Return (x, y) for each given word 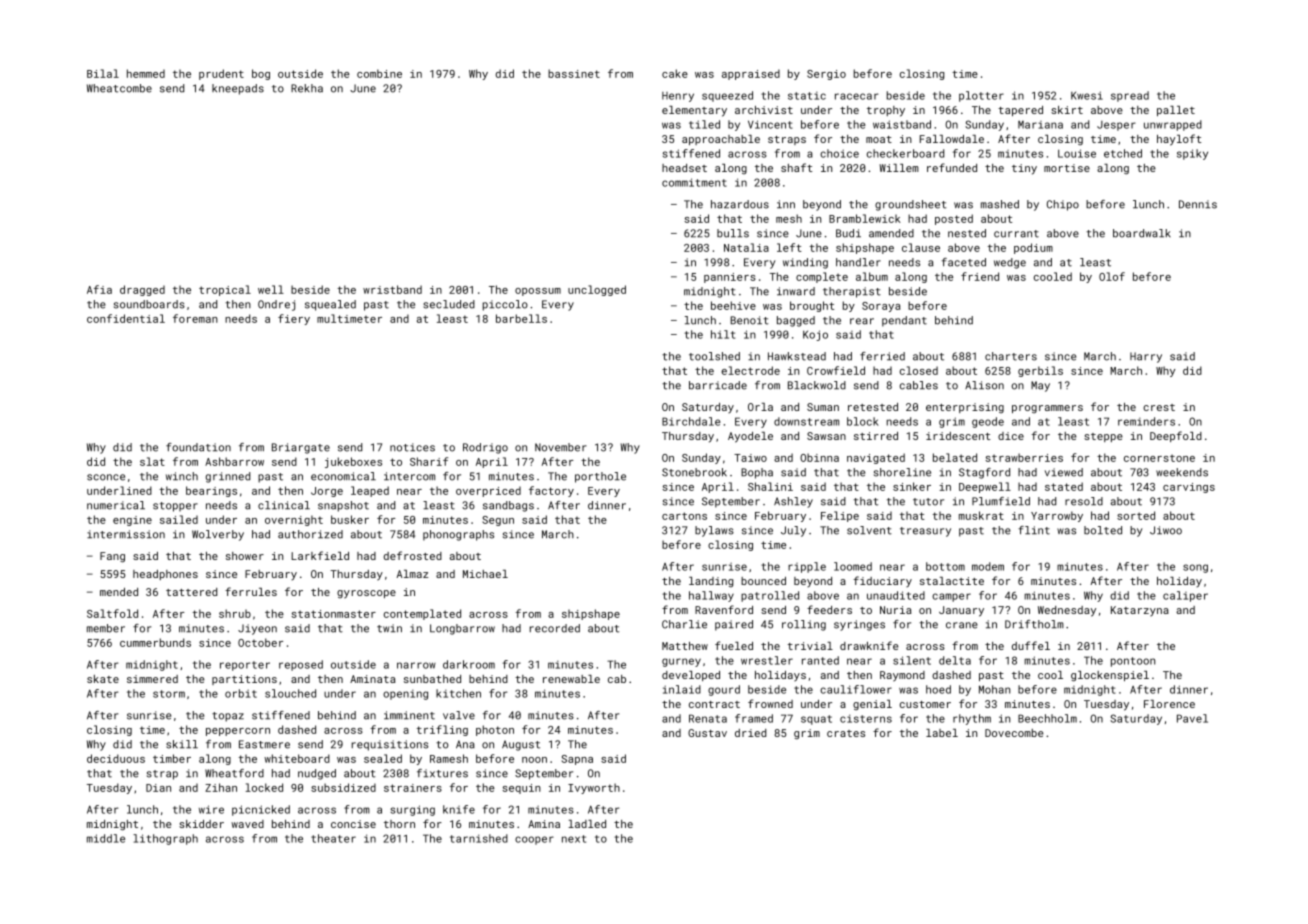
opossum (538, 292)
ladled (587, 824)
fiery (294, 319)
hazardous (740, 204)
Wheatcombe (119, 88)
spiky (1192, 154)
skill (182, 744)
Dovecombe (1014, 733)
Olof (1112, 276)
